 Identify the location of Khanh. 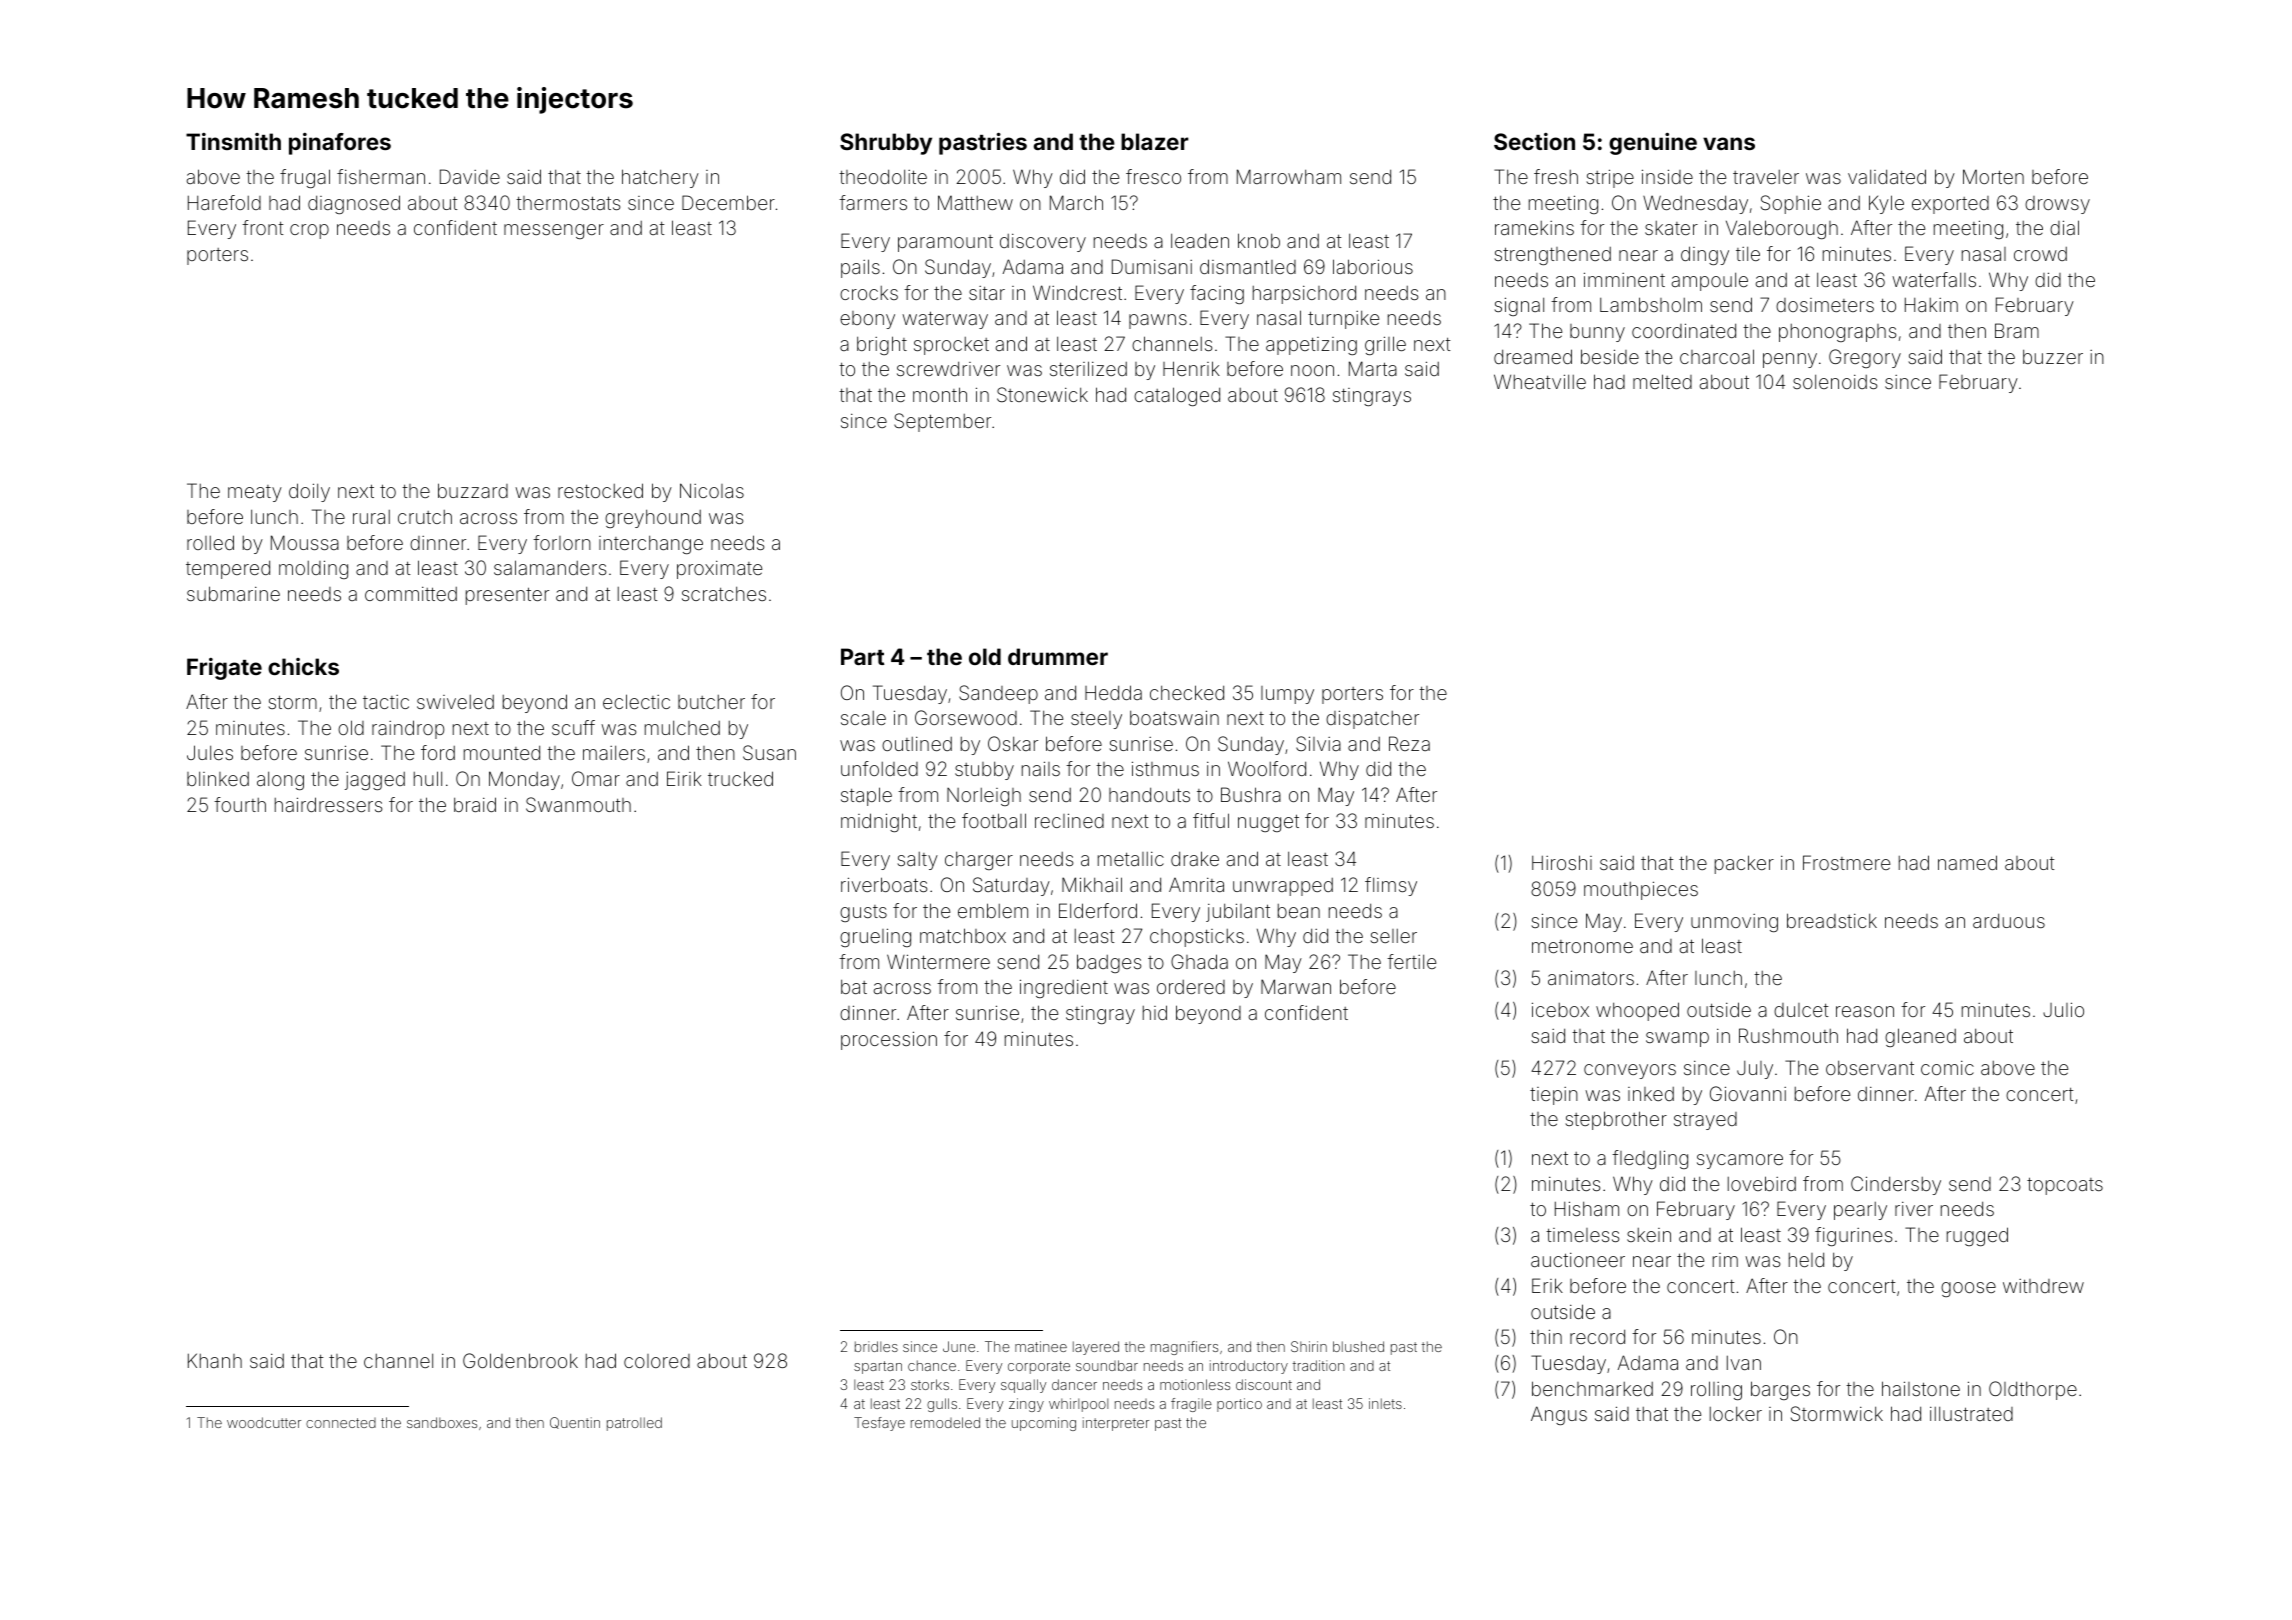
(215, 1360).
